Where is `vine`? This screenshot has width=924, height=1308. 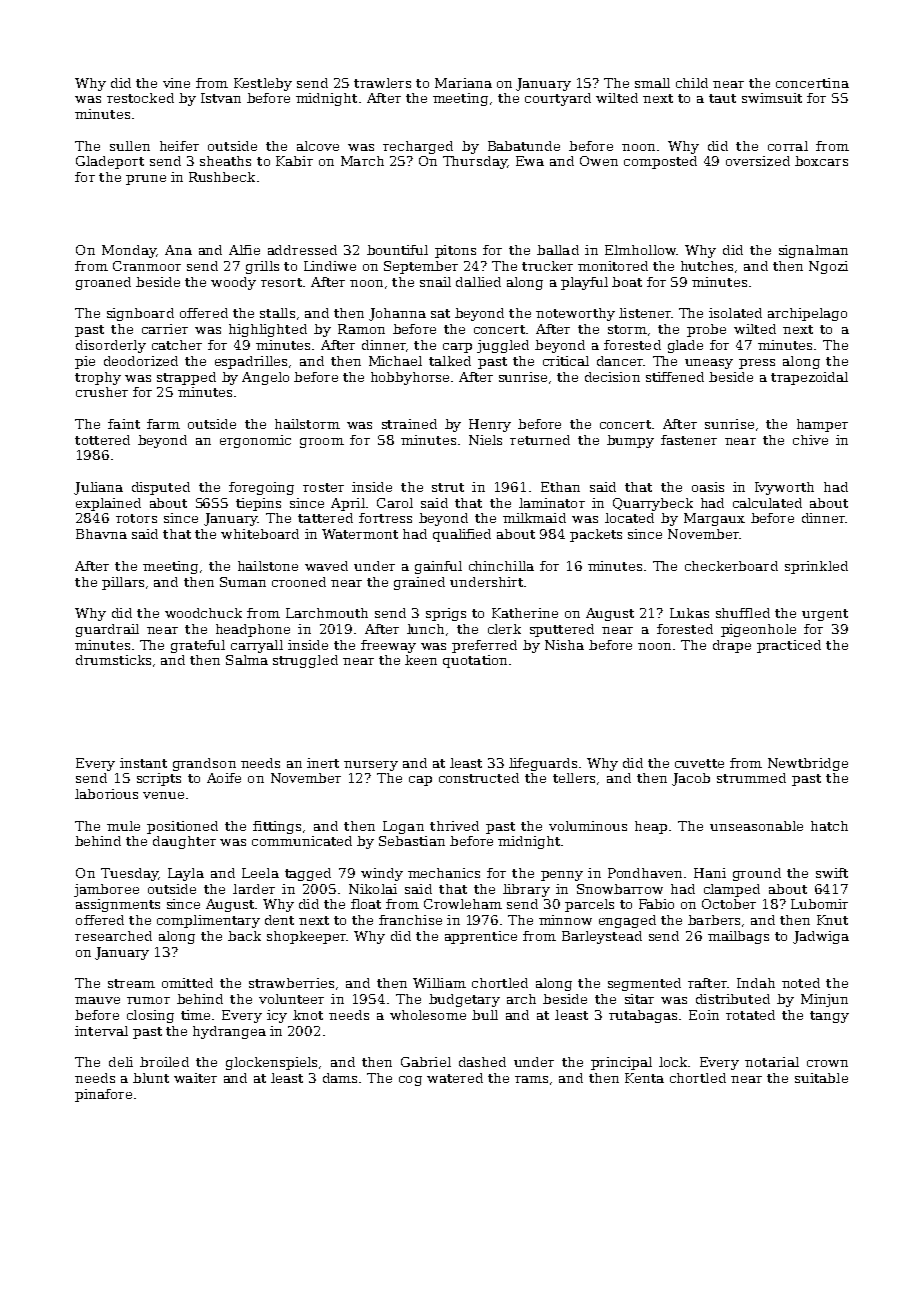 vine is located at coordinates (176, 83).
